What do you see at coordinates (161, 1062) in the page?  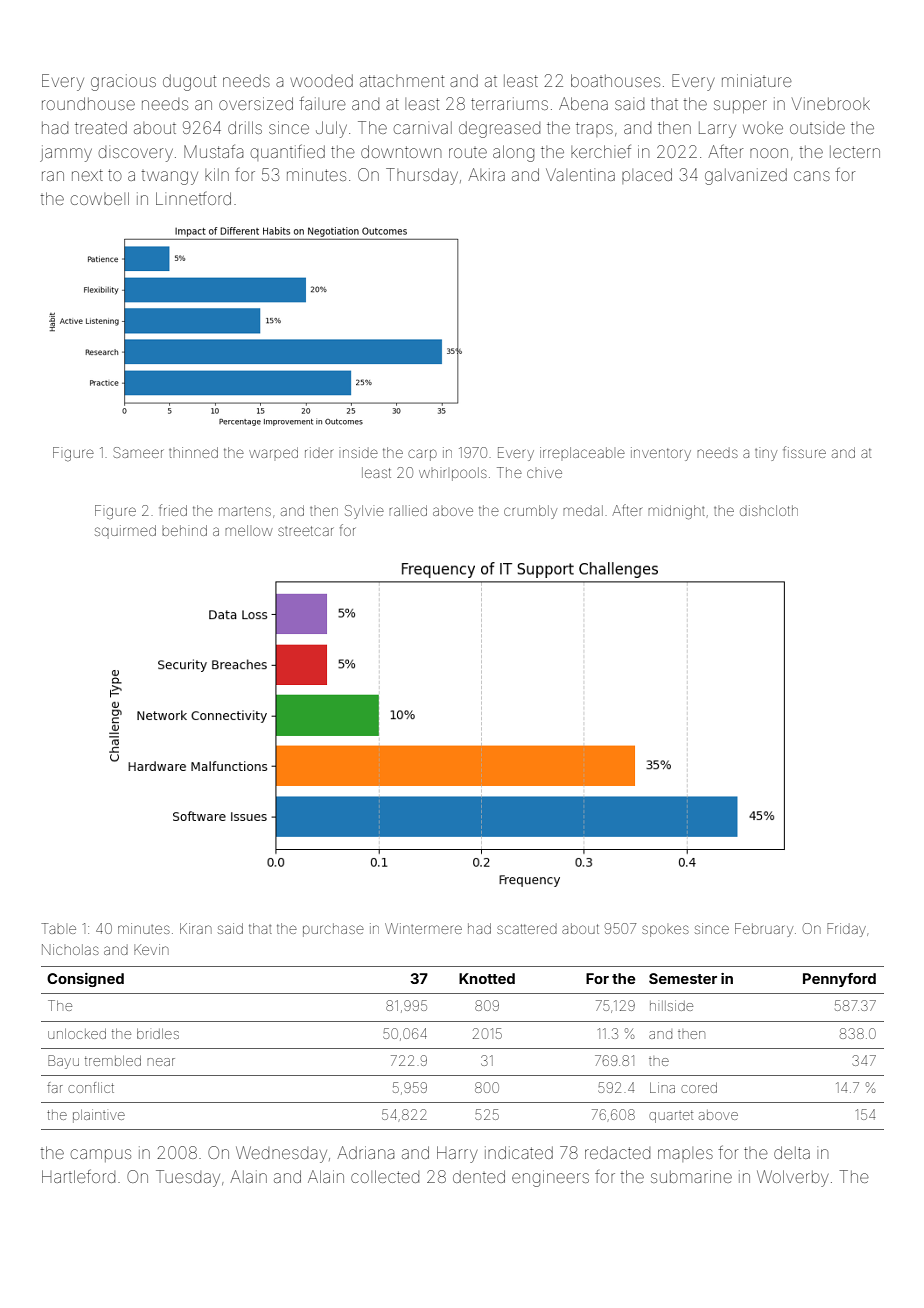 I see `near` at bounding box center [161, 1062].
